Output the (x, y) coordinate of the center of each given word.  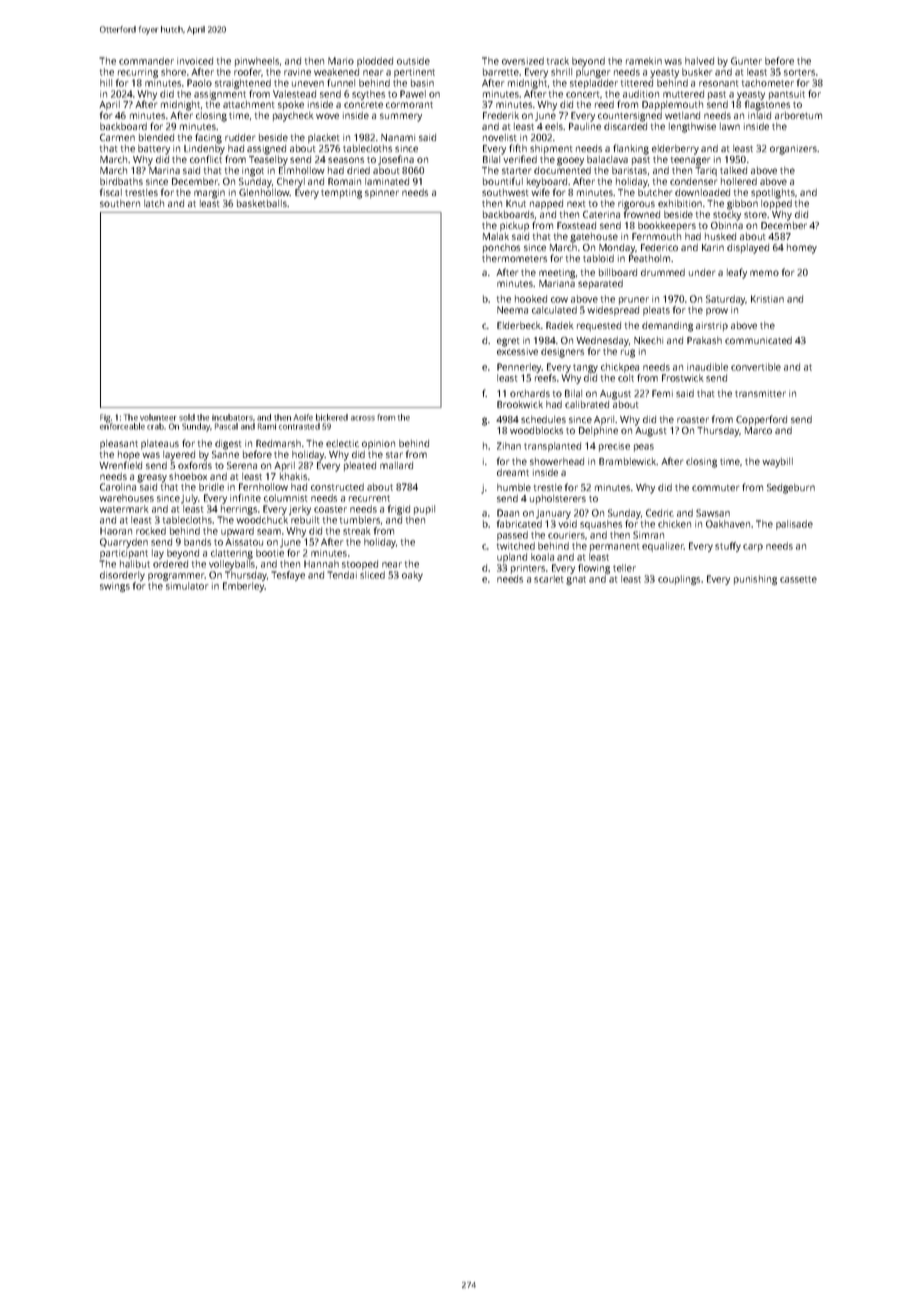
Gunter (746, 61)
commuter (715, 488)
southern (120, 203)
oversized (523, 61)
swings (115, 587)
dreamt (513, 472)
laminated (387, 181)
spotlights (773, 194)
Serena (242, 465)
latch (154, 203)
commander (146, 61)
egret (508, 342)
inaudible (707, 367)
